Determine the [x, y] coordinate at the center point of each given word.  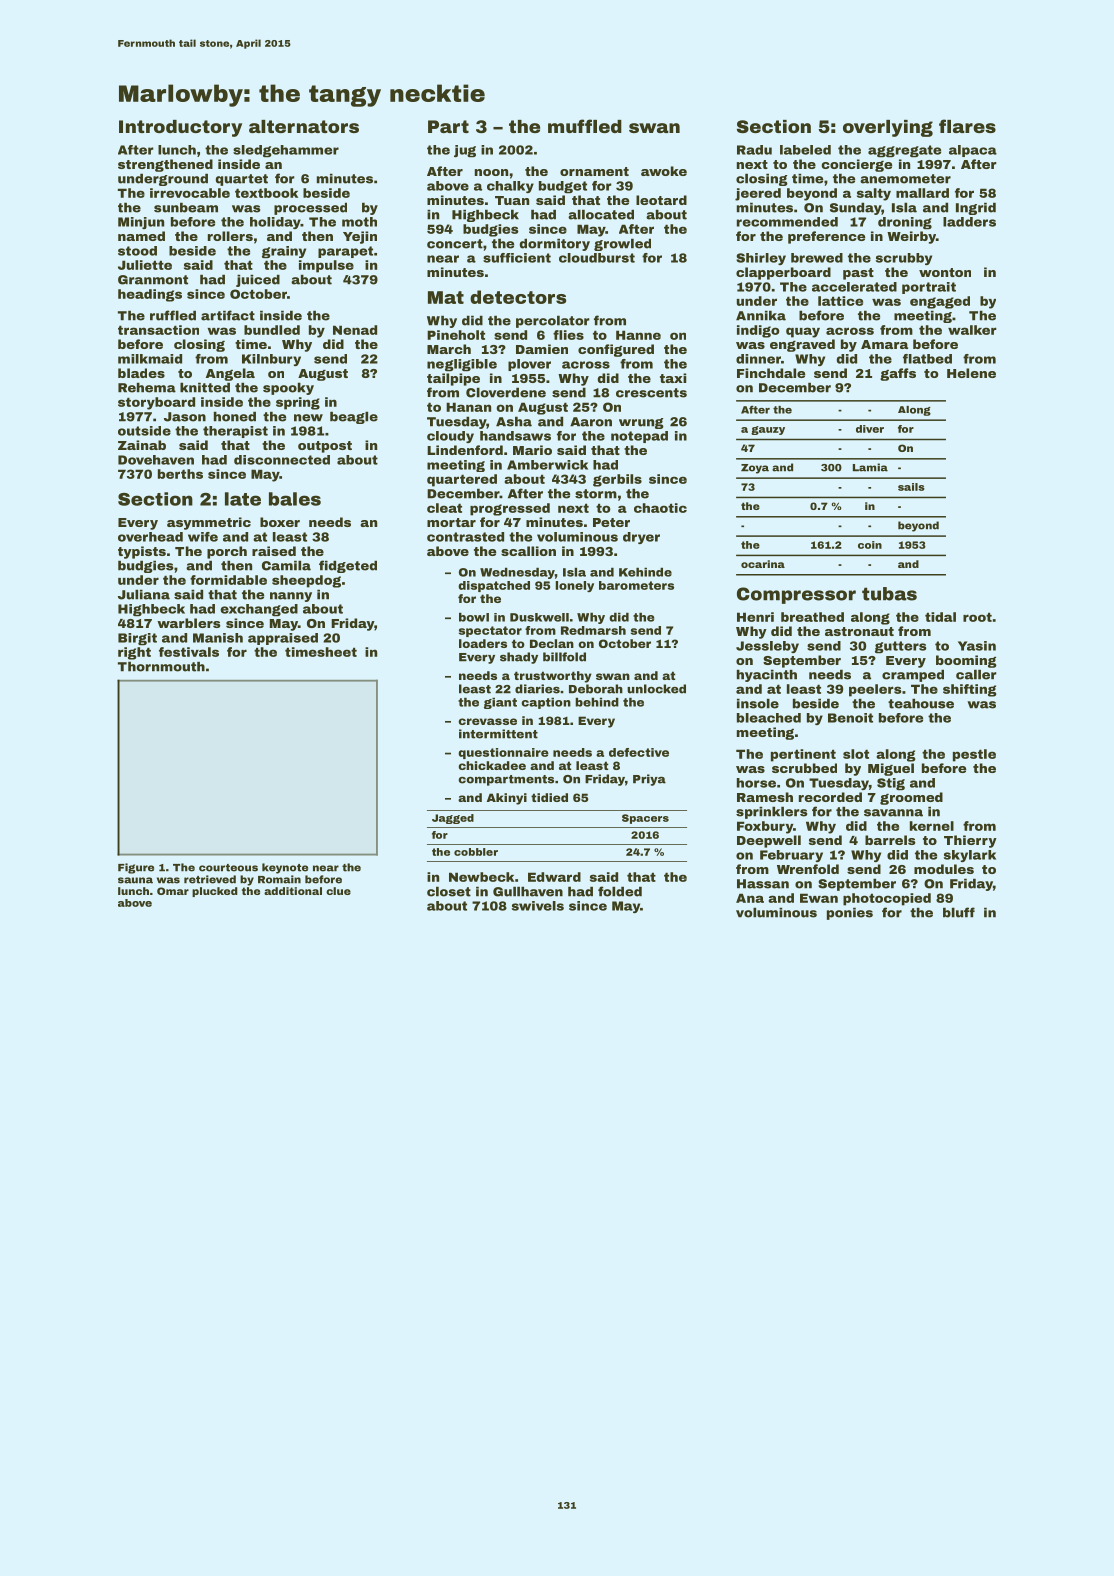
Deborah [596, 689]
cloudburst [597, 258]
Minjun [141, 223]
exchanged [259, 610]
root [977, 617]
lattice [840, 301]
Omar [173, 891]
